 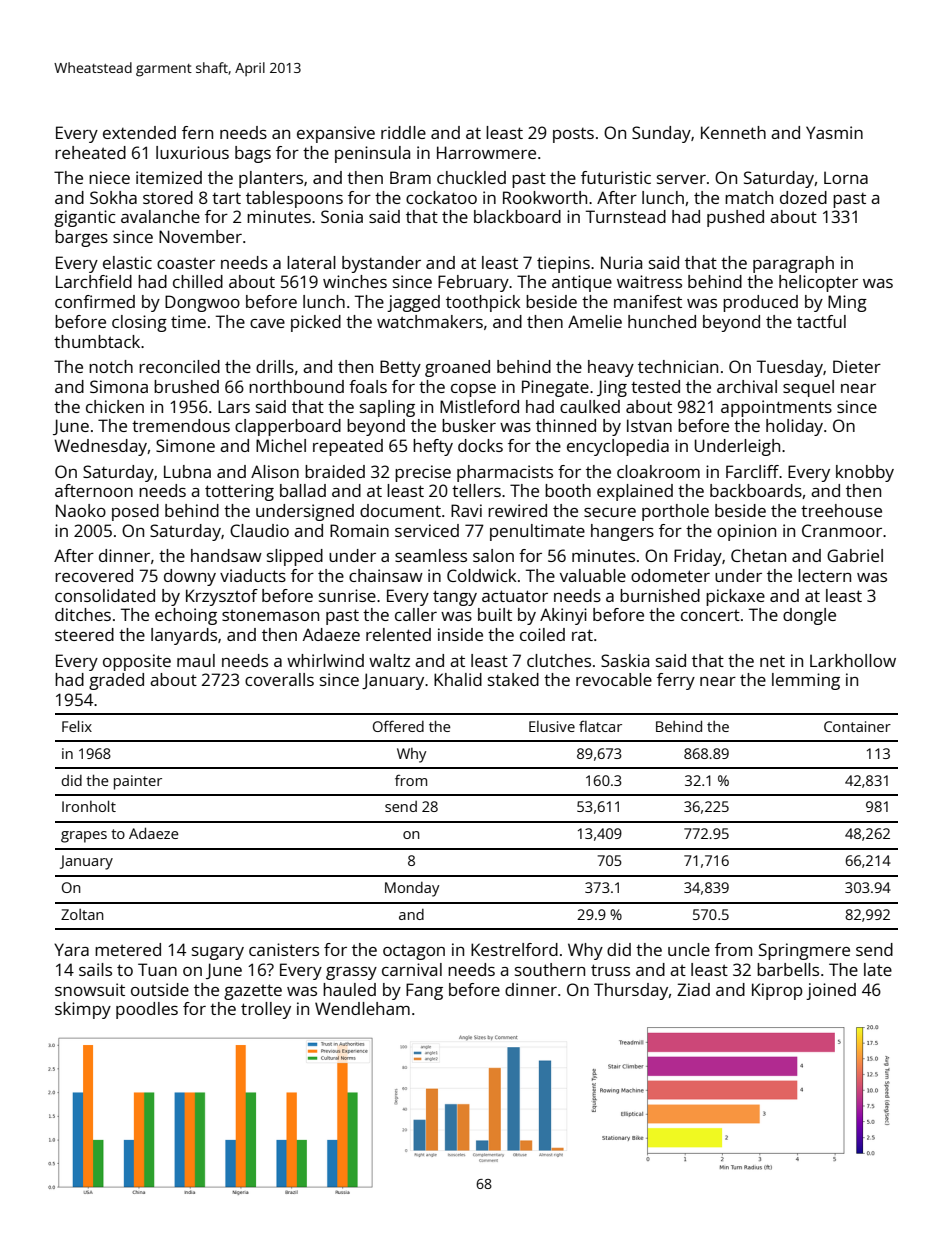 I want to click on Wendleham, so click(x=362, y=1008).
